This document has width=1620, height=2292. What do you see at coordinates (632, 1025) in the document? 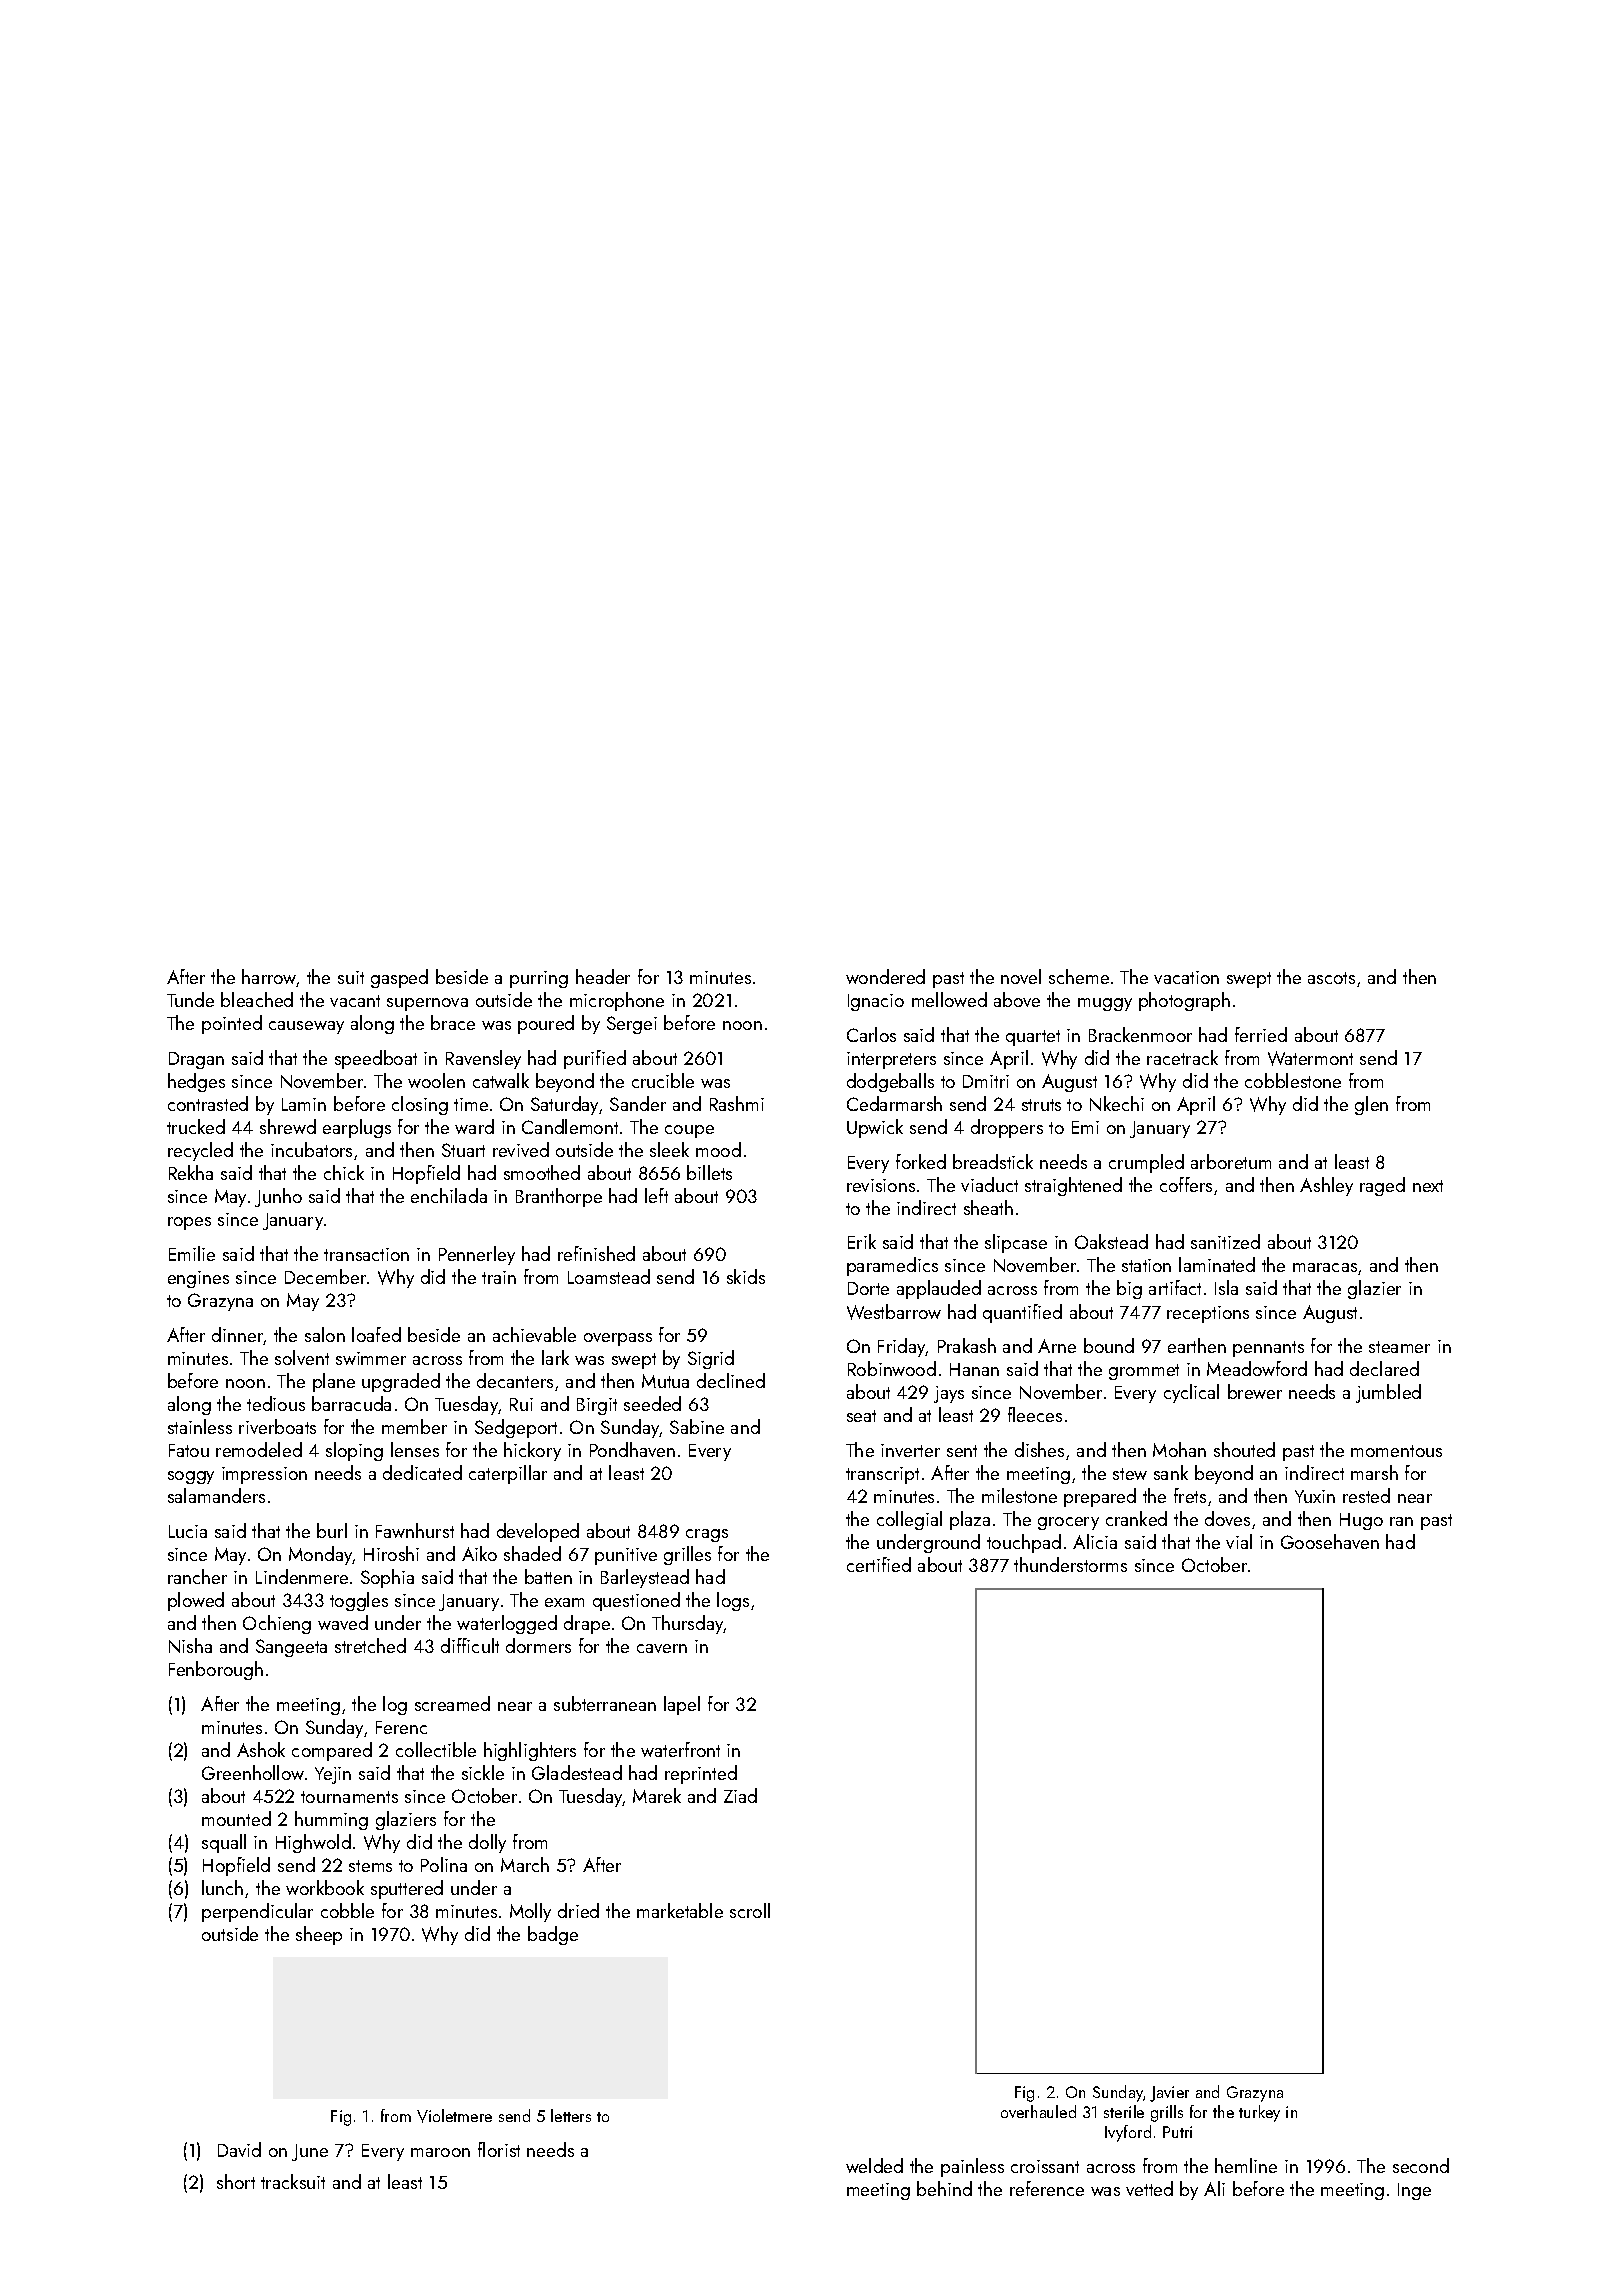
I see `Sergei` at bounding box center [632, 1025].
